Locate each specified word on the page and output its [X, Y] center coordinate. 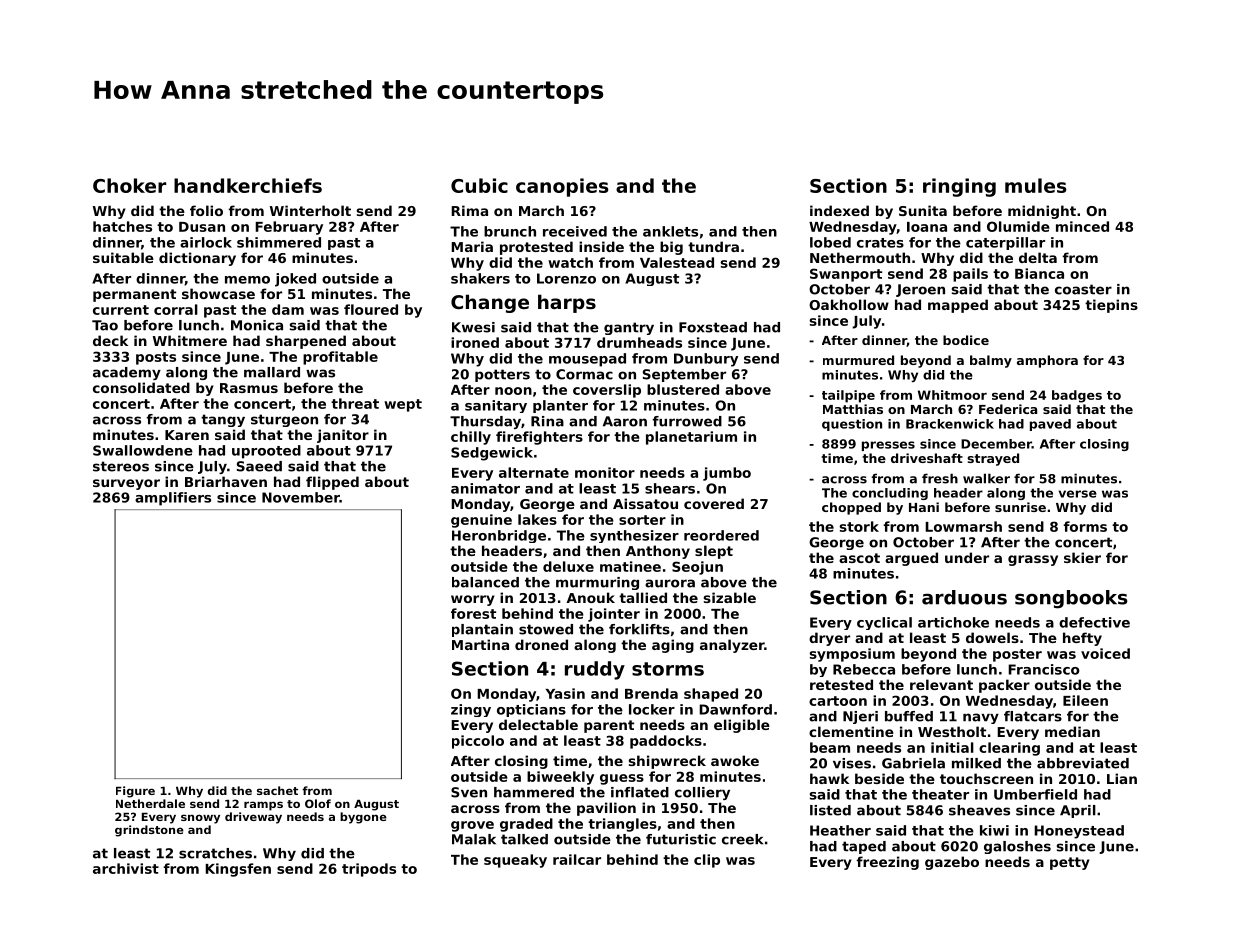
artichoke [953, 622]
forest [473, 613]
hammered [534, 792]
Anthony [658, 552]
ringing [959, 187]
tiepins [1111, 306]
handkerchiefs [248, 185]
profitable [340, 358]
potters [502, 375]
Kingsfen [238, 870]
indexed [839, 210]
